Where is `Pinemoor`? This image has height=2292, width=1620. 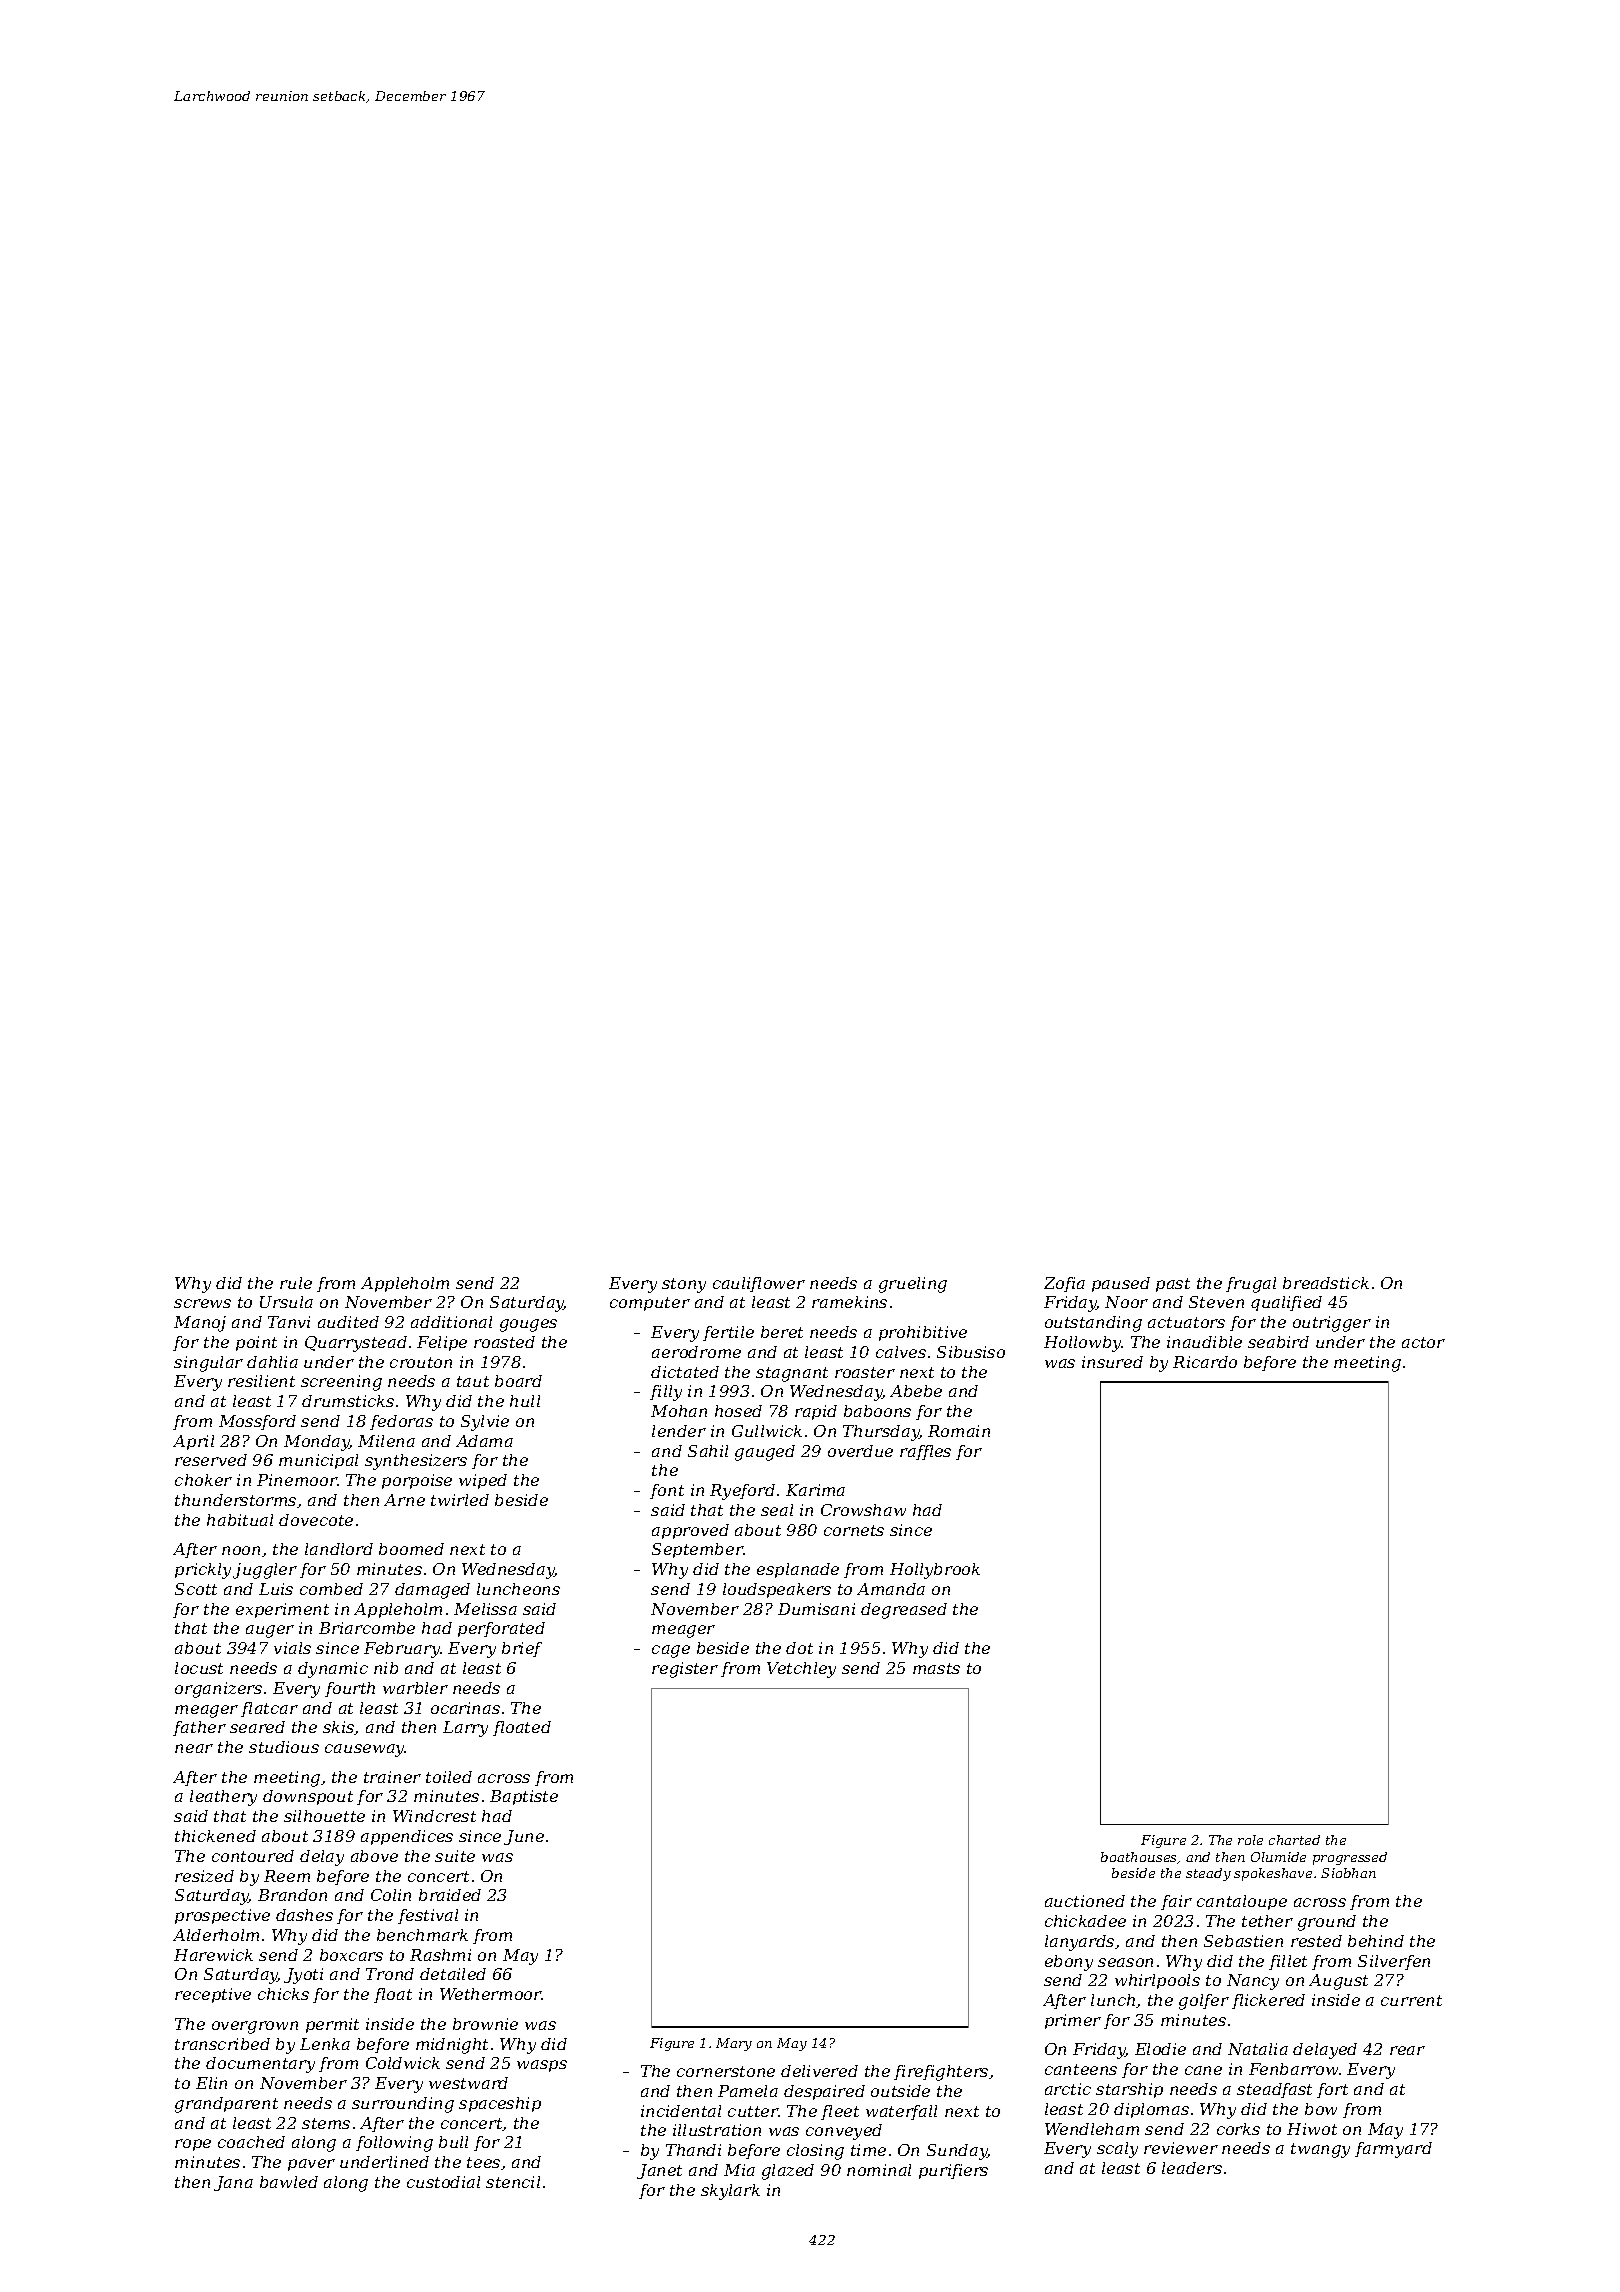 Pinemoor is located at coordinates (297, 1480).
